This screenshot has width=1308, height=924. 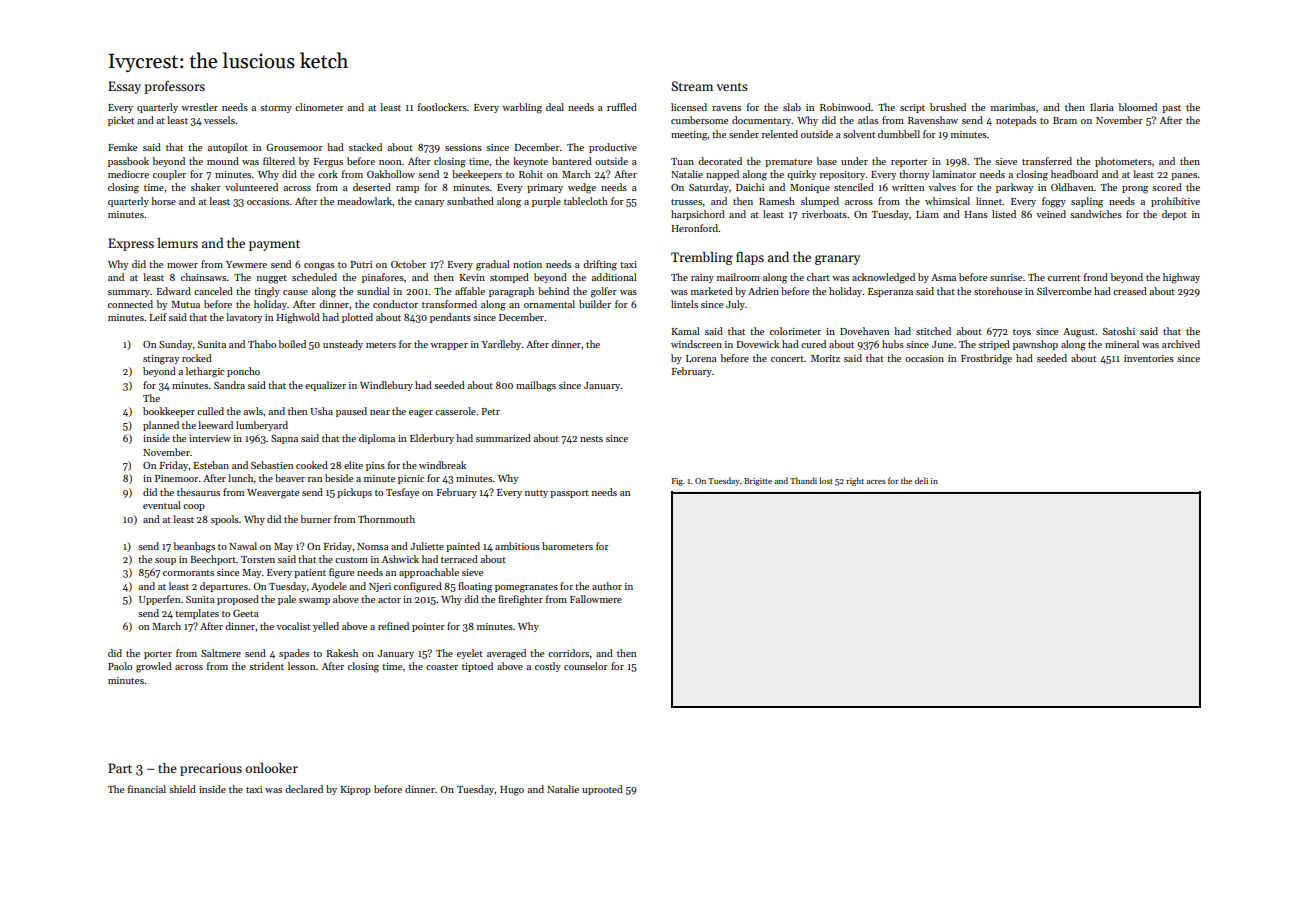 I want to click on deli, so click(x=921, y=480).
